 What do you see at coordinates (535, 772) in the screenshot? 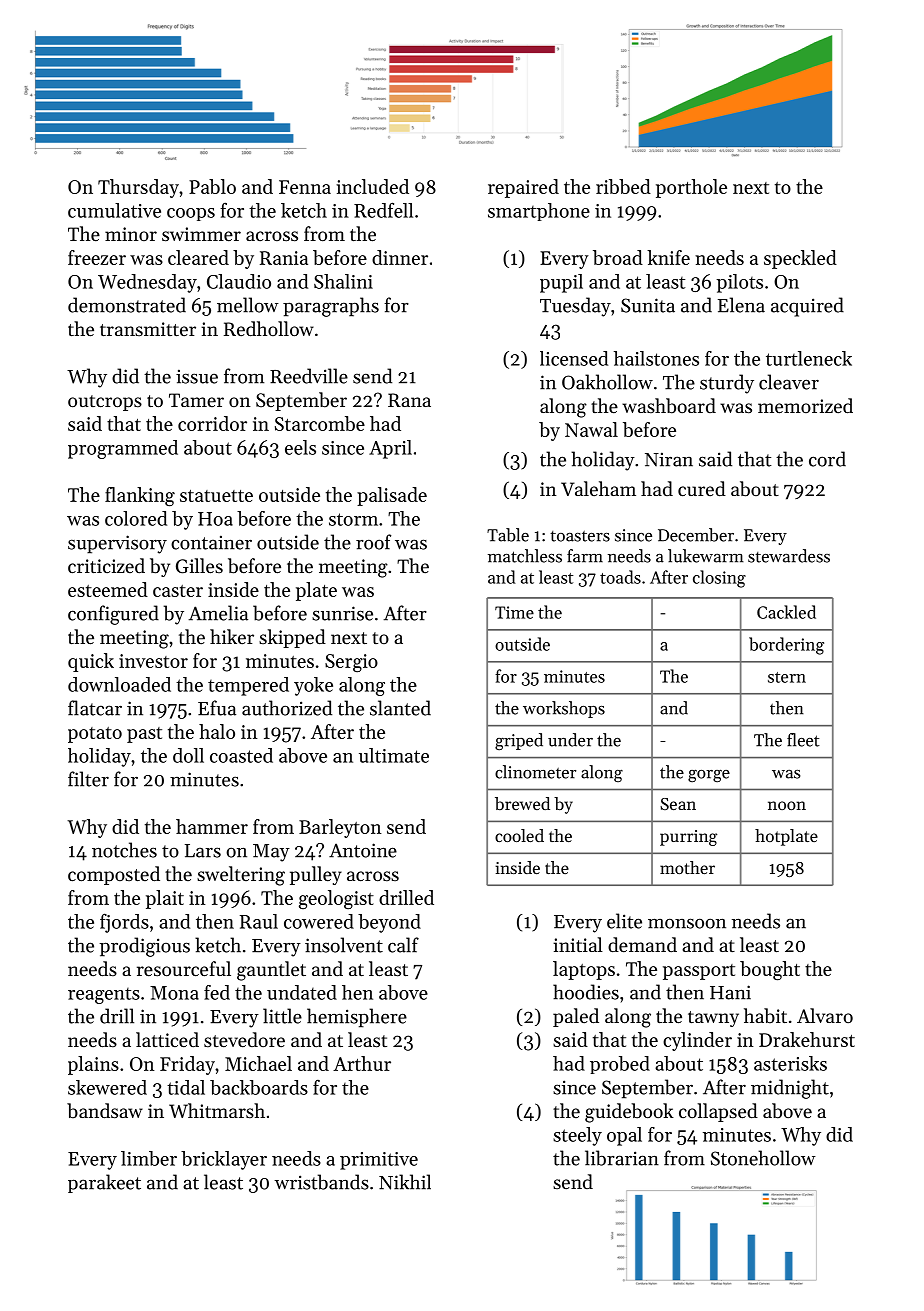
I see `clinometer` at bounding box center [535, 772].
